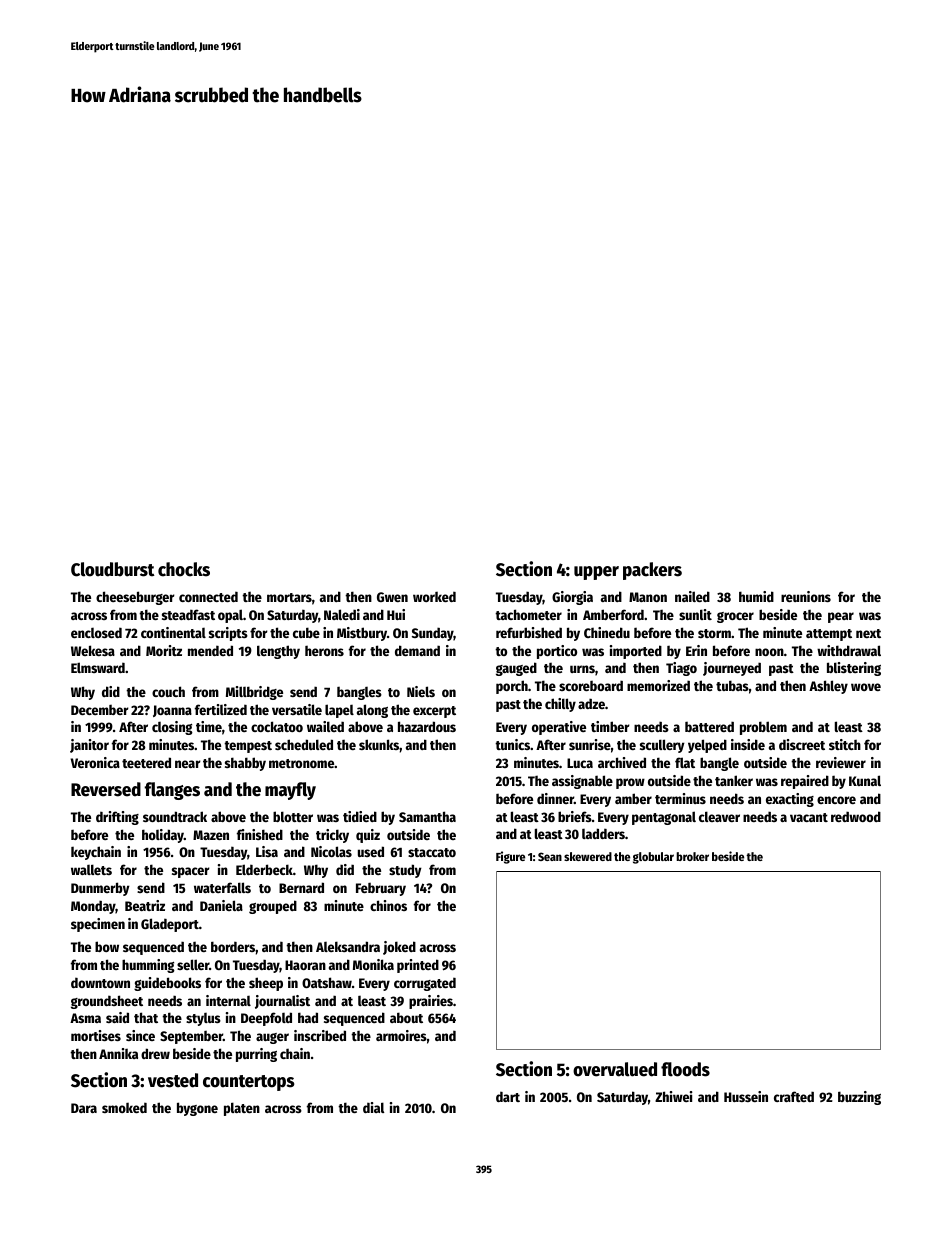 Image resolution: width=952 pixels, height=1233 pixels. I want to click on packers, so click(652, 571).
